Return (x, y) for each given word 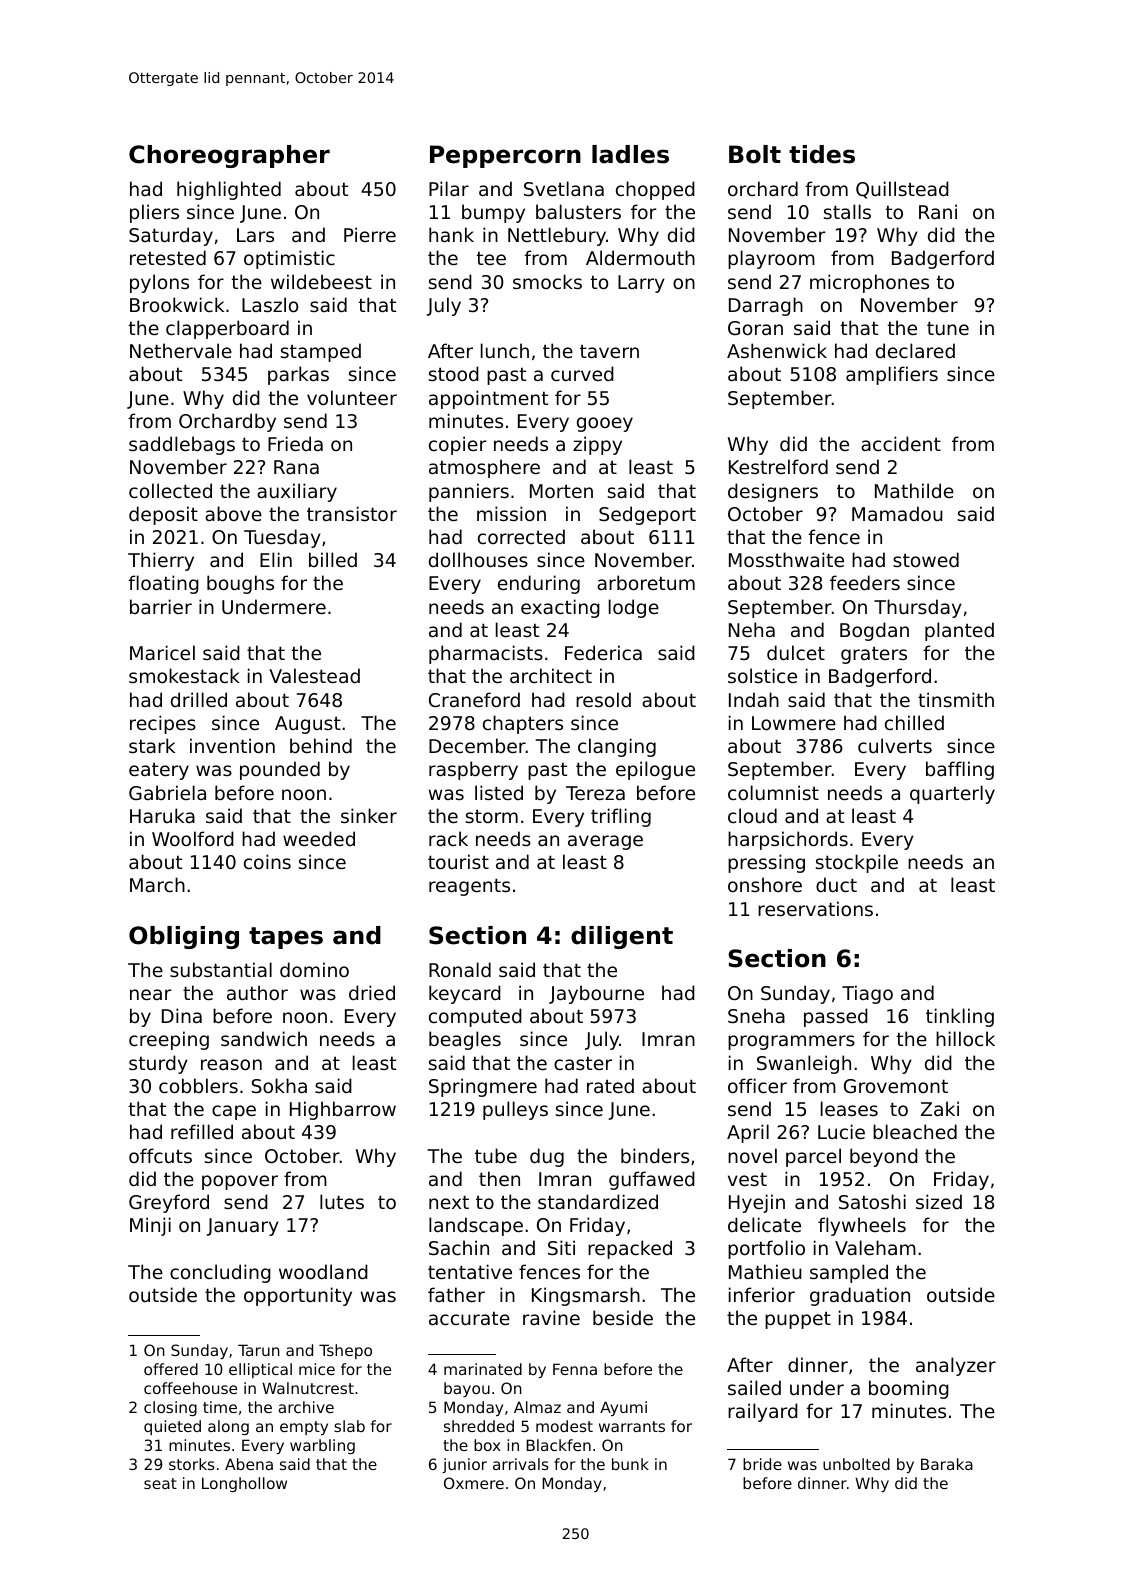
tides (822, 154)
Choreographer (229, 156)
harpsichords (788, 840)
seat (160, 1483)
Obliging (184, 937)
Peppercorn (505, 156)
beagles (465, 1040)
